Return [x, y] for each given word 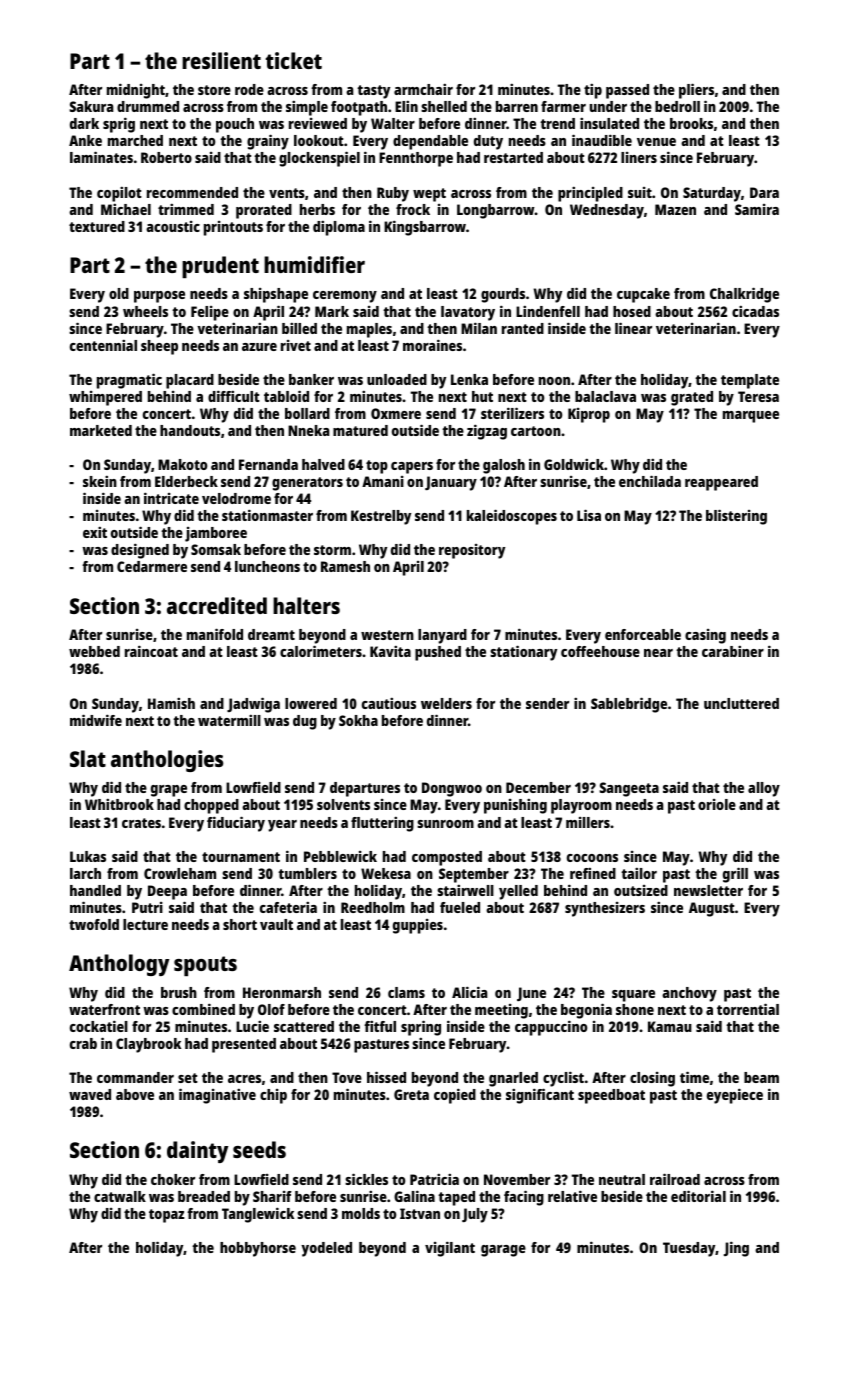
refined [593, 873]
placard [190, 381]
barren [517, 106]
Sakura [91, 106]
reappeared [721, 483]
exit [95, 532]
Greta [411, 1094]
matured [360, 430]
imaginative [217, 1096]
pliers [696, 91]
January [451, 483]
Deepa [167, 892]
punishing [515, 806]
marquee [751, 417]
